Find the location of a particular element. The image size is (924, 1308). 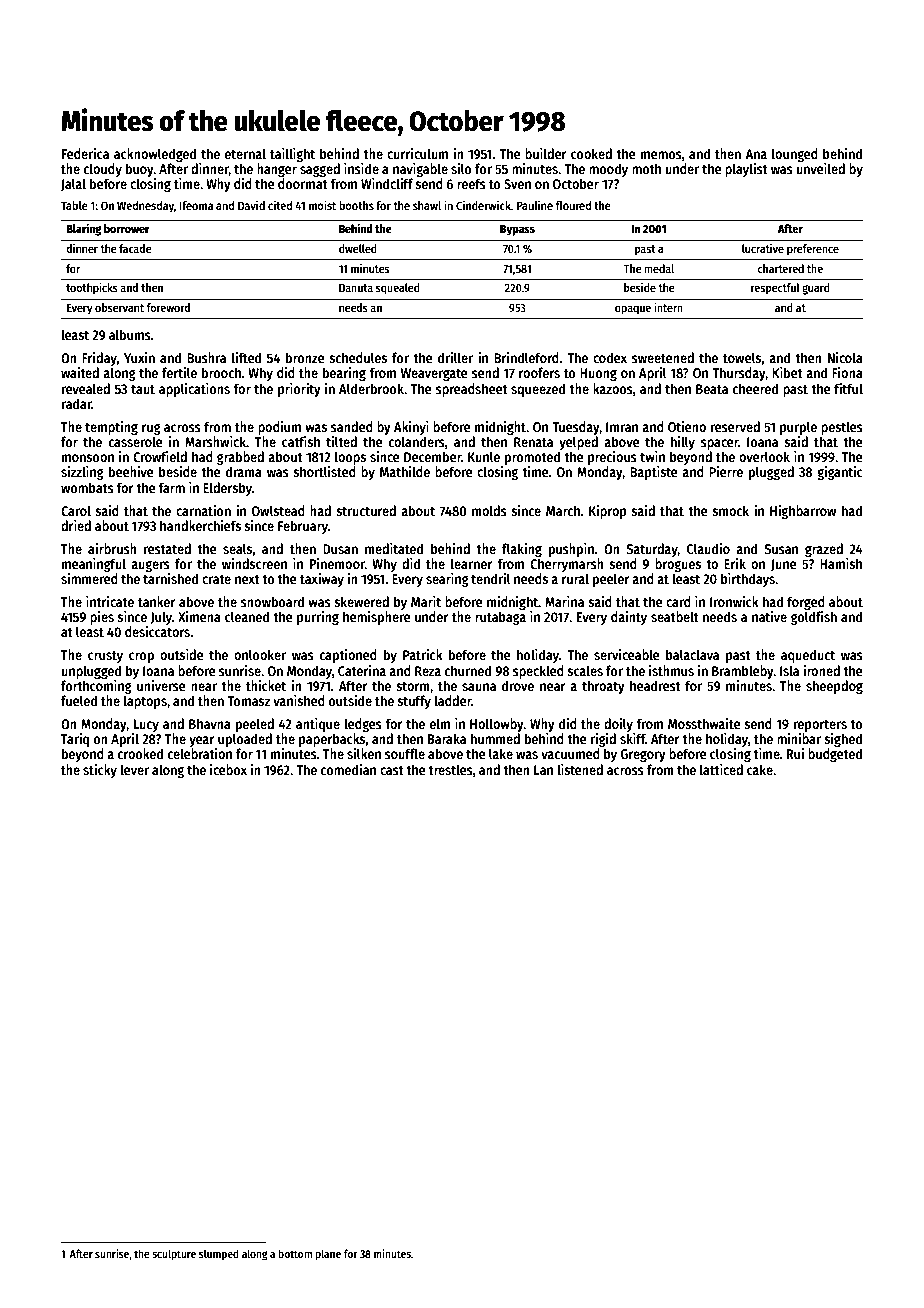

plane is located at coordinates (328, 1255).
